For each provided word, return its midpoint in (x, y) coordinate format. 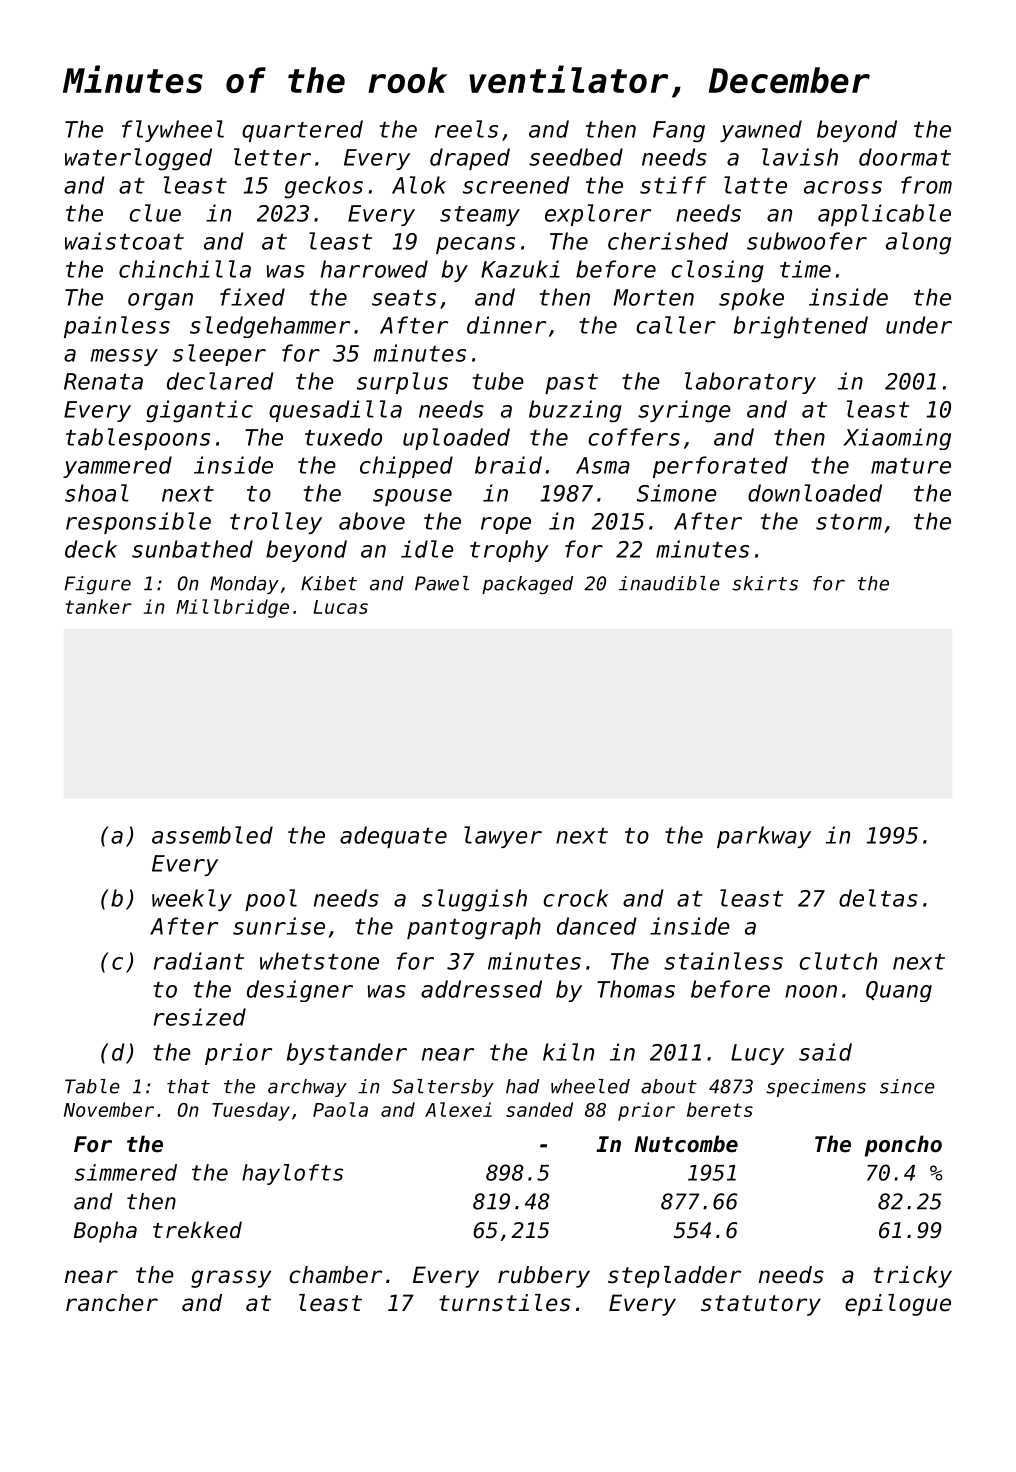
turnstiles (504, 1303)
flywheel (173, 131)
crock (576, 898)
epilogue (898, 1305)
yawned (761, 131)
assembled (212, 835)
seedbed (576, 157)
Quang (899, 991)
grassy (231, 1279)
